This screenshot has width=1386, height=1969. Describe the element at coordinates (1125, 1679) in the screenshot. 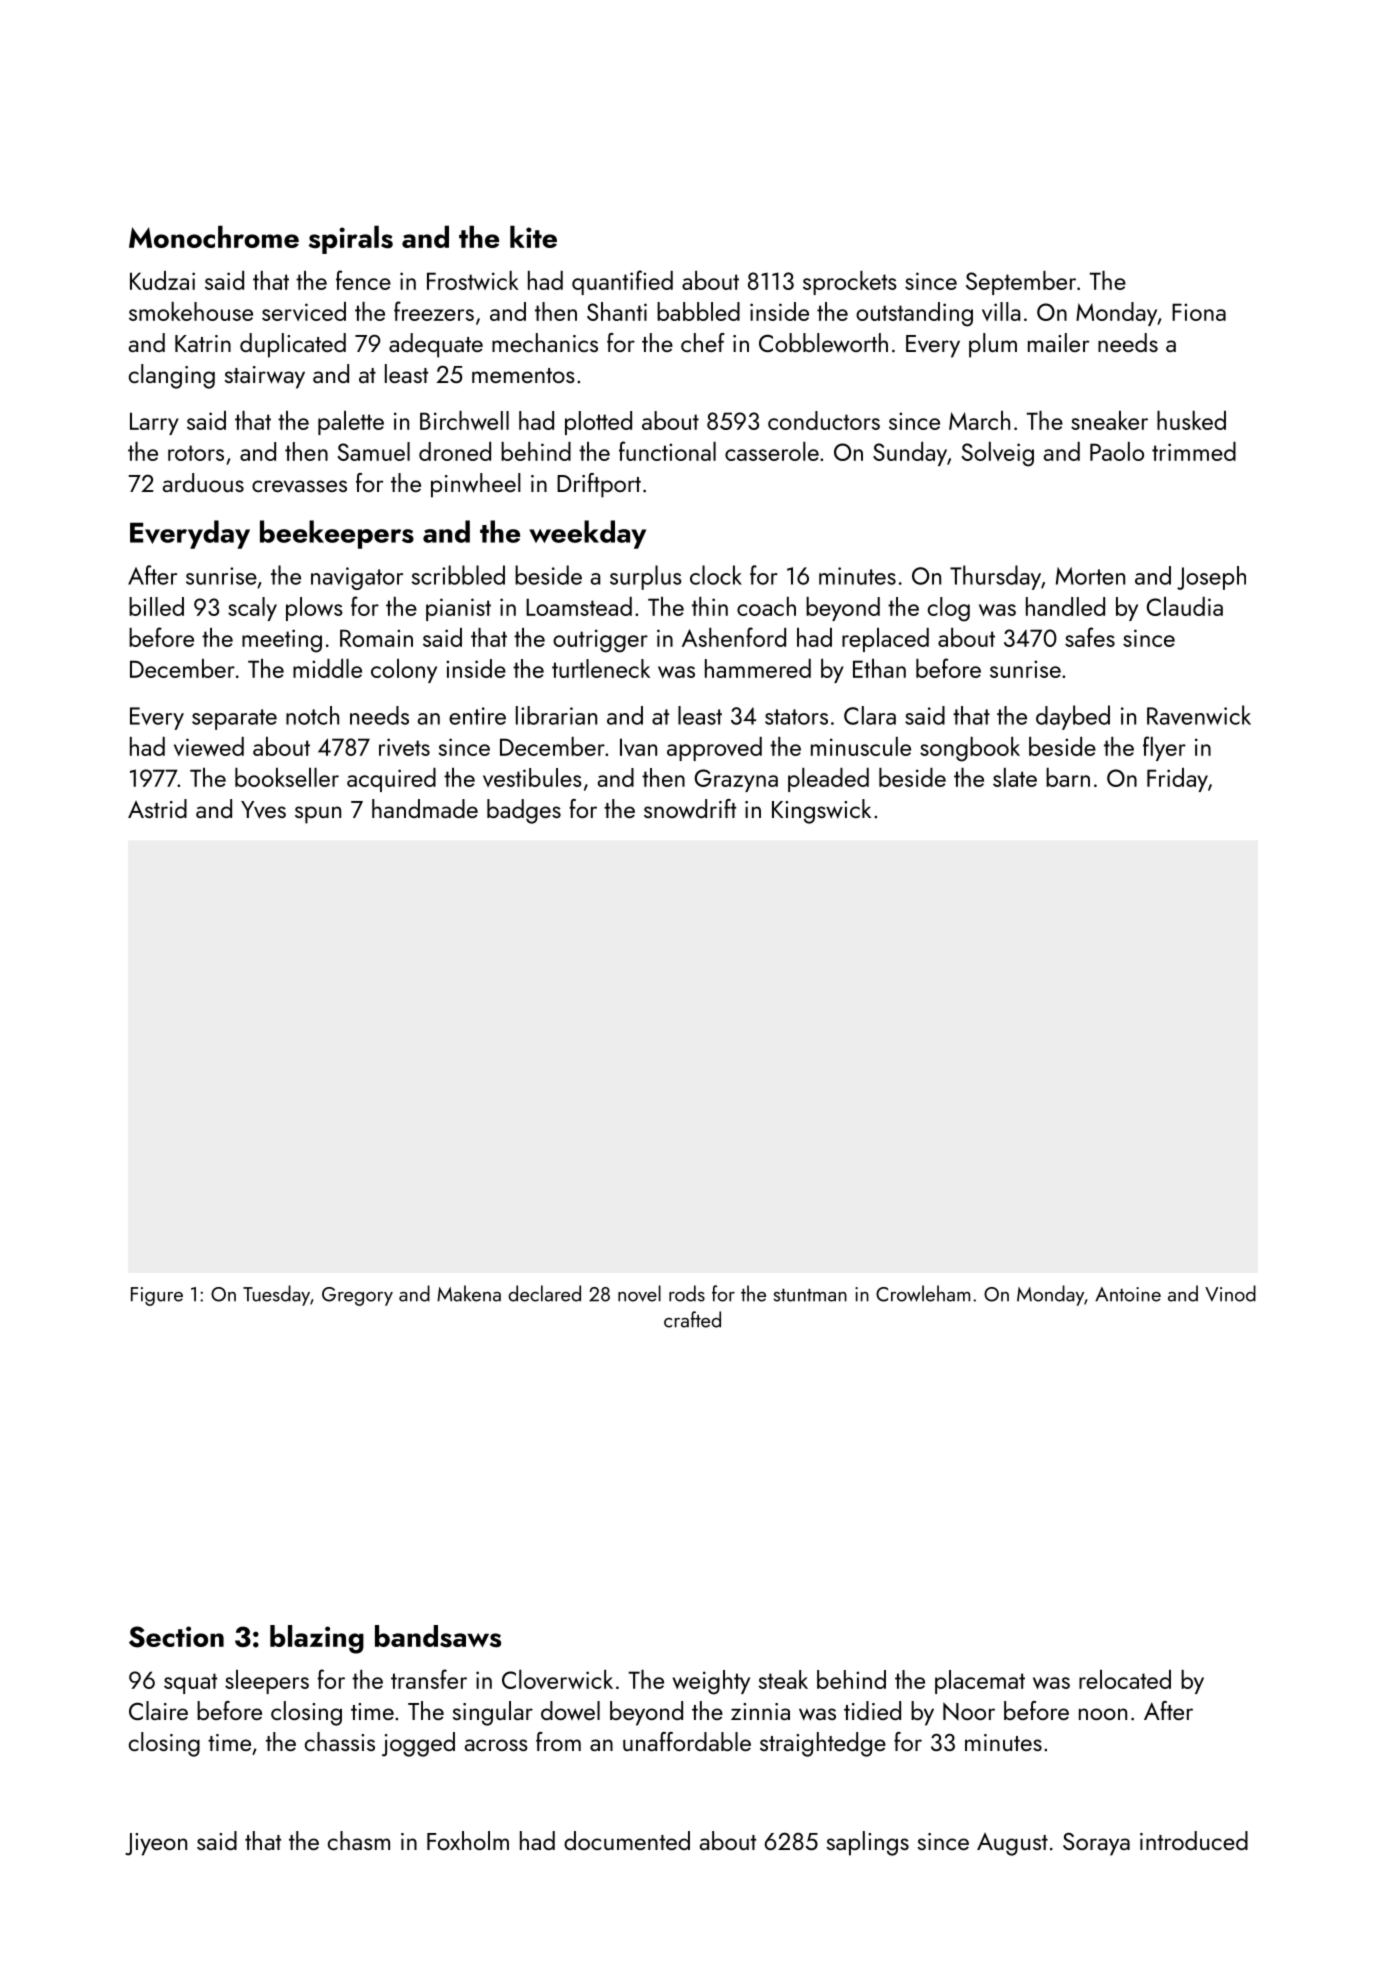

I see `relocated` at that location.
